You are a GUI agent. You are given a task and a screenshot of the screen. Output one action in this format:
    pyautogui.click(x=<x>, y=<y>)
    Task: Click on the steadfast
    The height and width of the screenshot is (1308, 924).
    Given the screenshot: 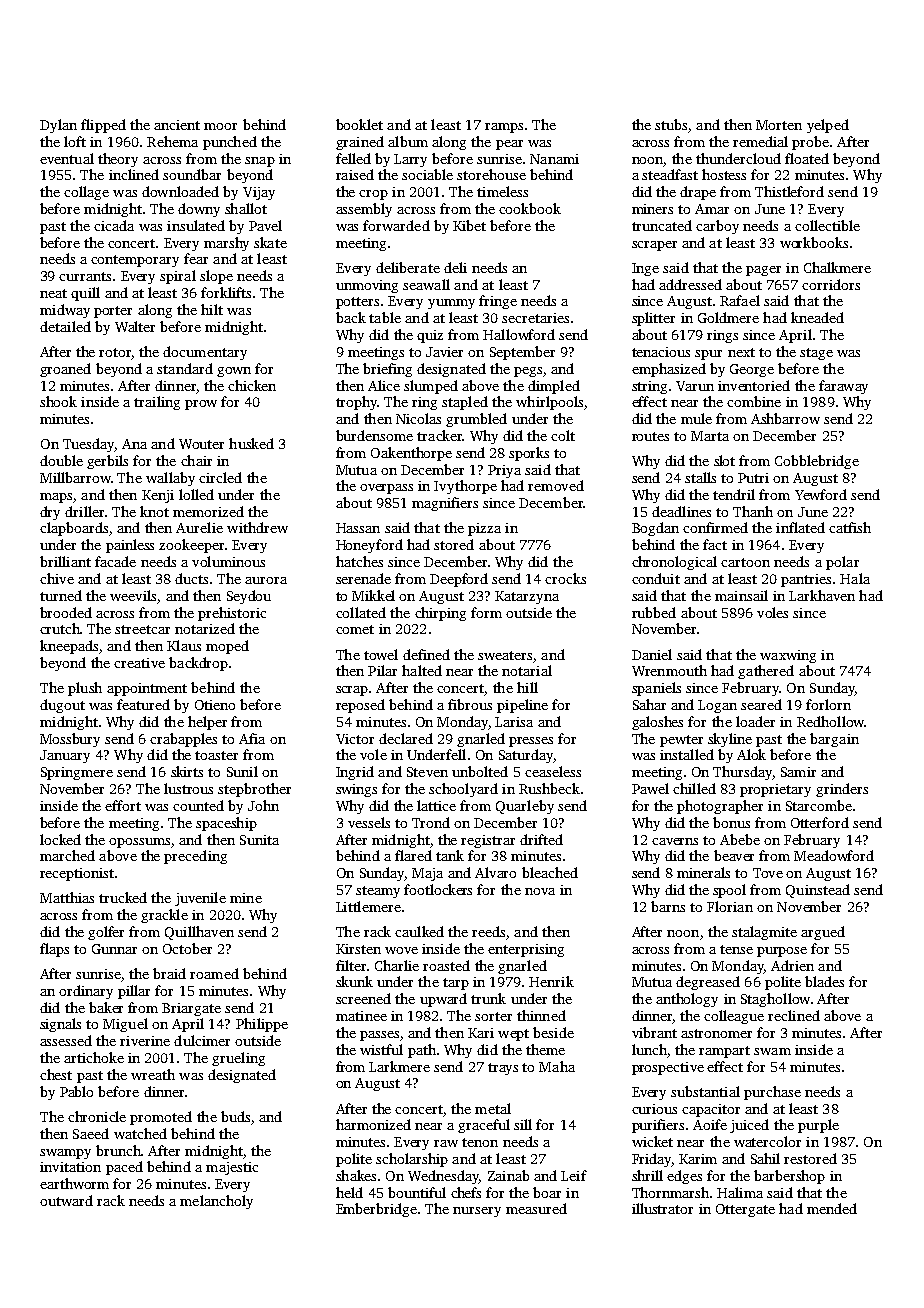 What is the action you would take?
    pyautogui.click(x=670, y=174)
